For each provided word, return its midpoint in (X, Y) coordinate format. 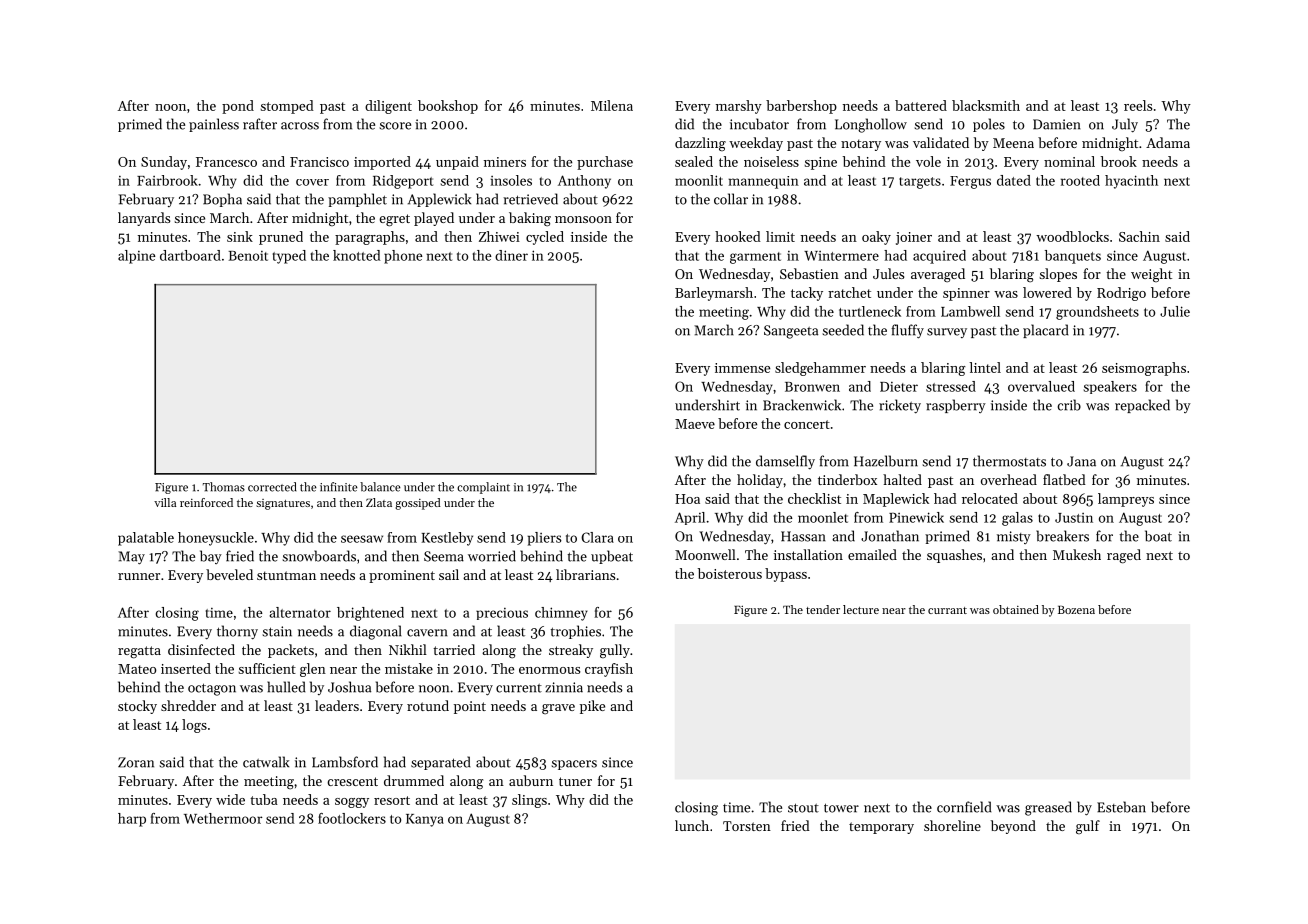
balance (380, 487)
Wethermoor (223, 818)
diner (511, 255)
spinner (966, 294)
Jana (1081, 461)
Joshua (349, 687)
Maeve (695, 424)
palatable (146, 539)
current (519, 688)
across (300, 126)
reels (1138, 105)
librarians (585, 574)
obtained (1016, 609)
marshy (739, 107)
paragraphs (370, 238)
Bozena (1076, 610)
